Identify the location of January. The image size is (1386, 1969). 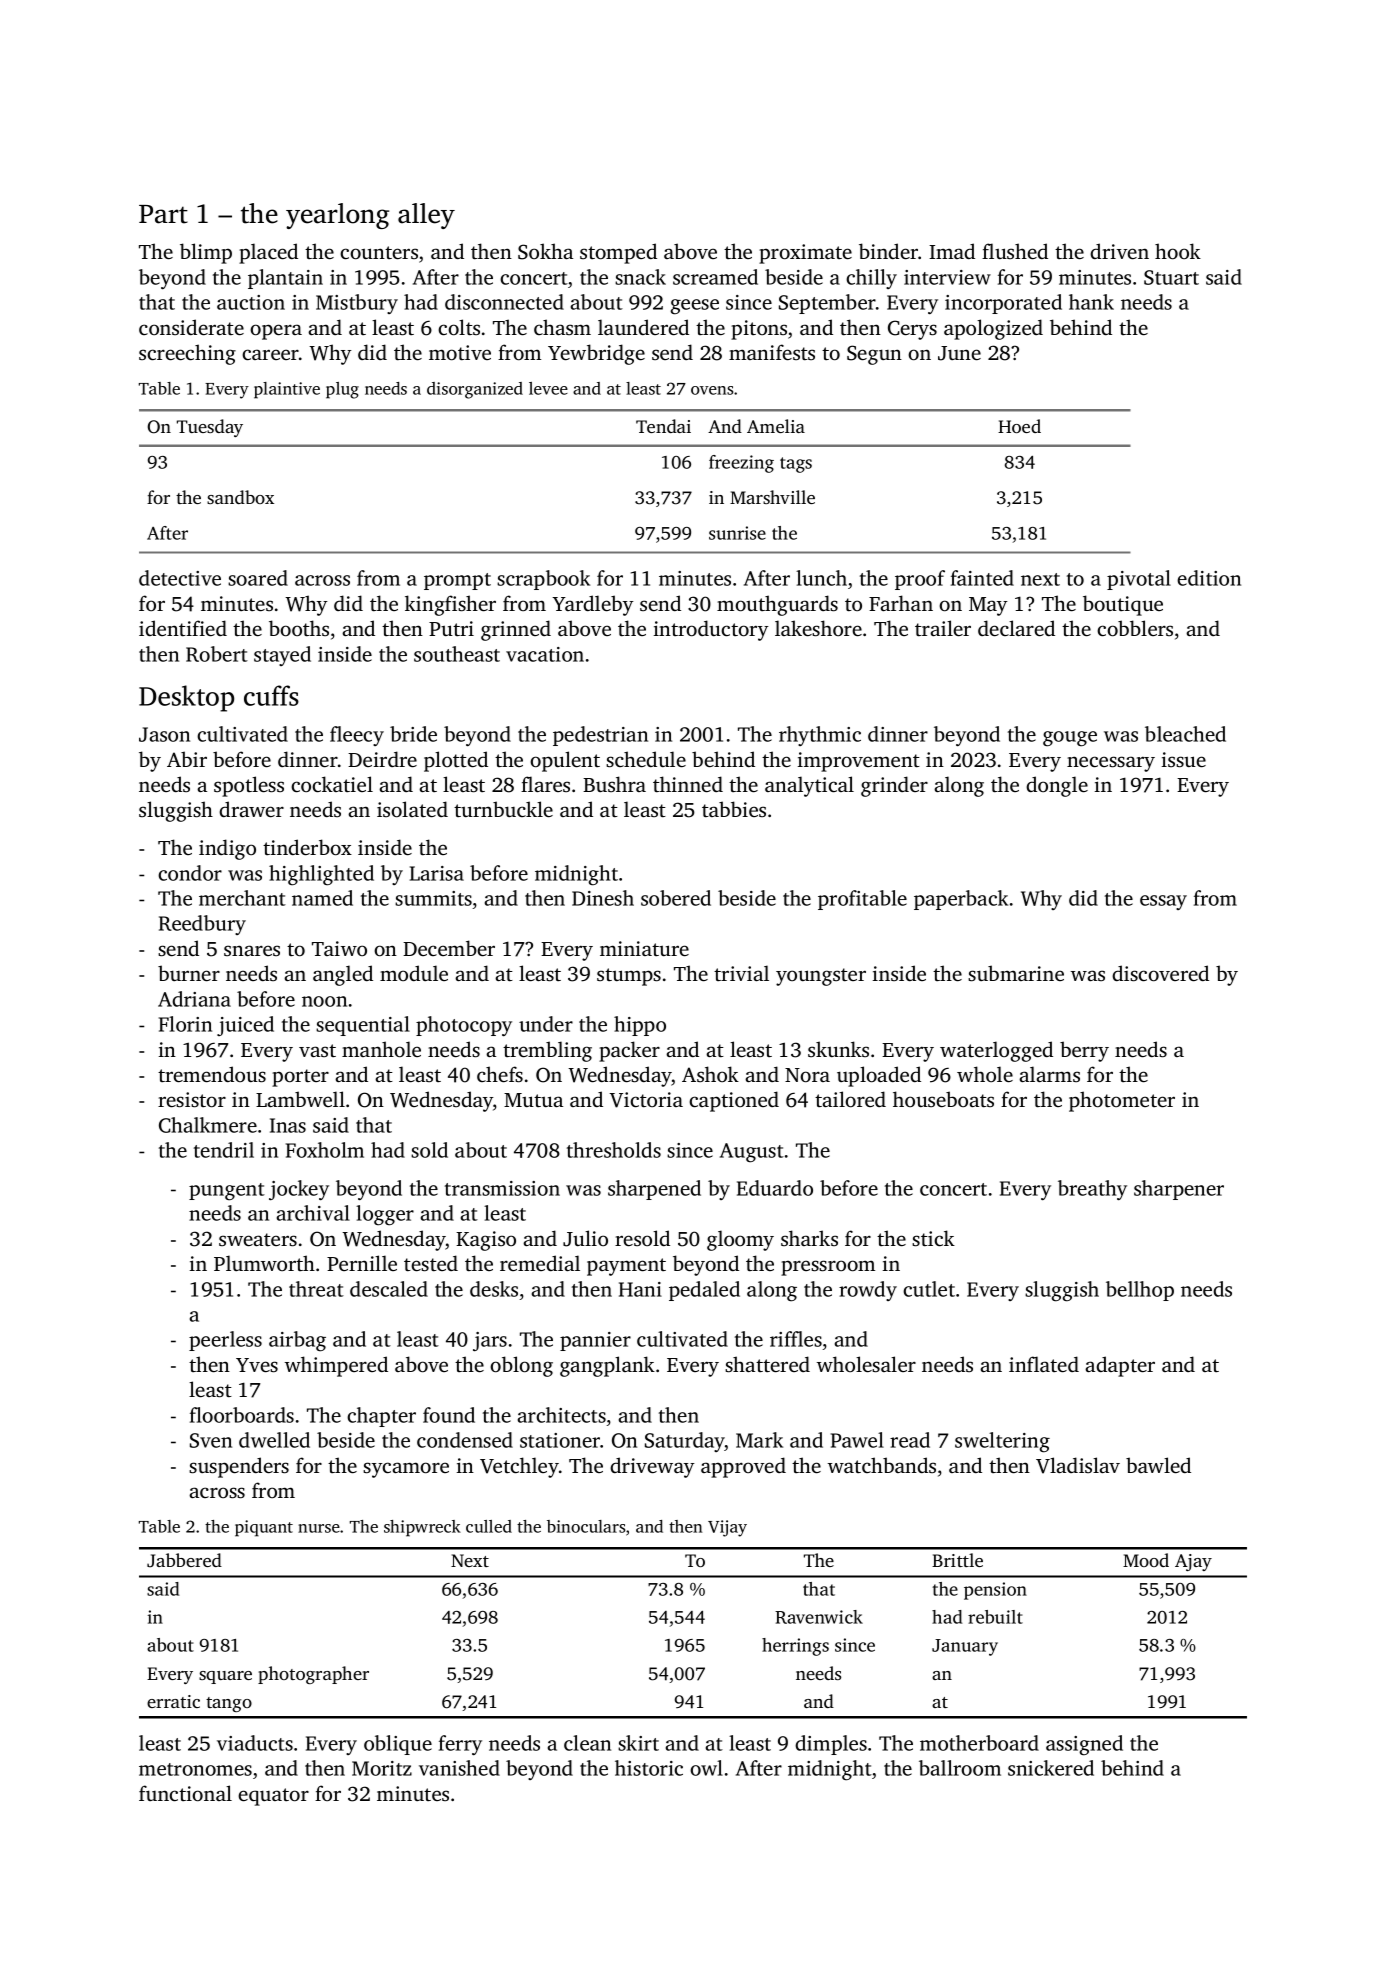
(965, 1647).
